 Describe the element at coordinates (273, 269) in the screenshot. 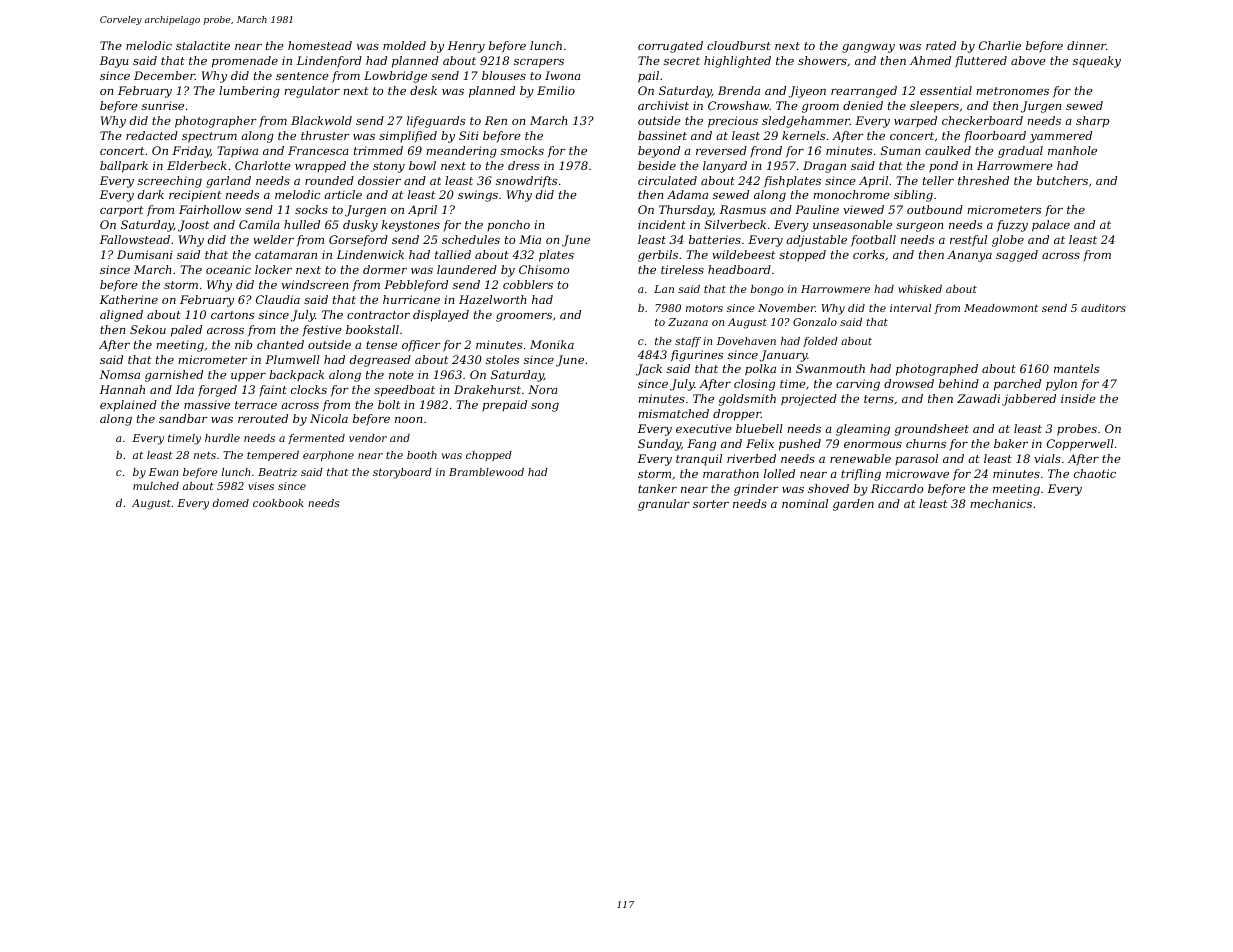

I see `locker` at that location.
